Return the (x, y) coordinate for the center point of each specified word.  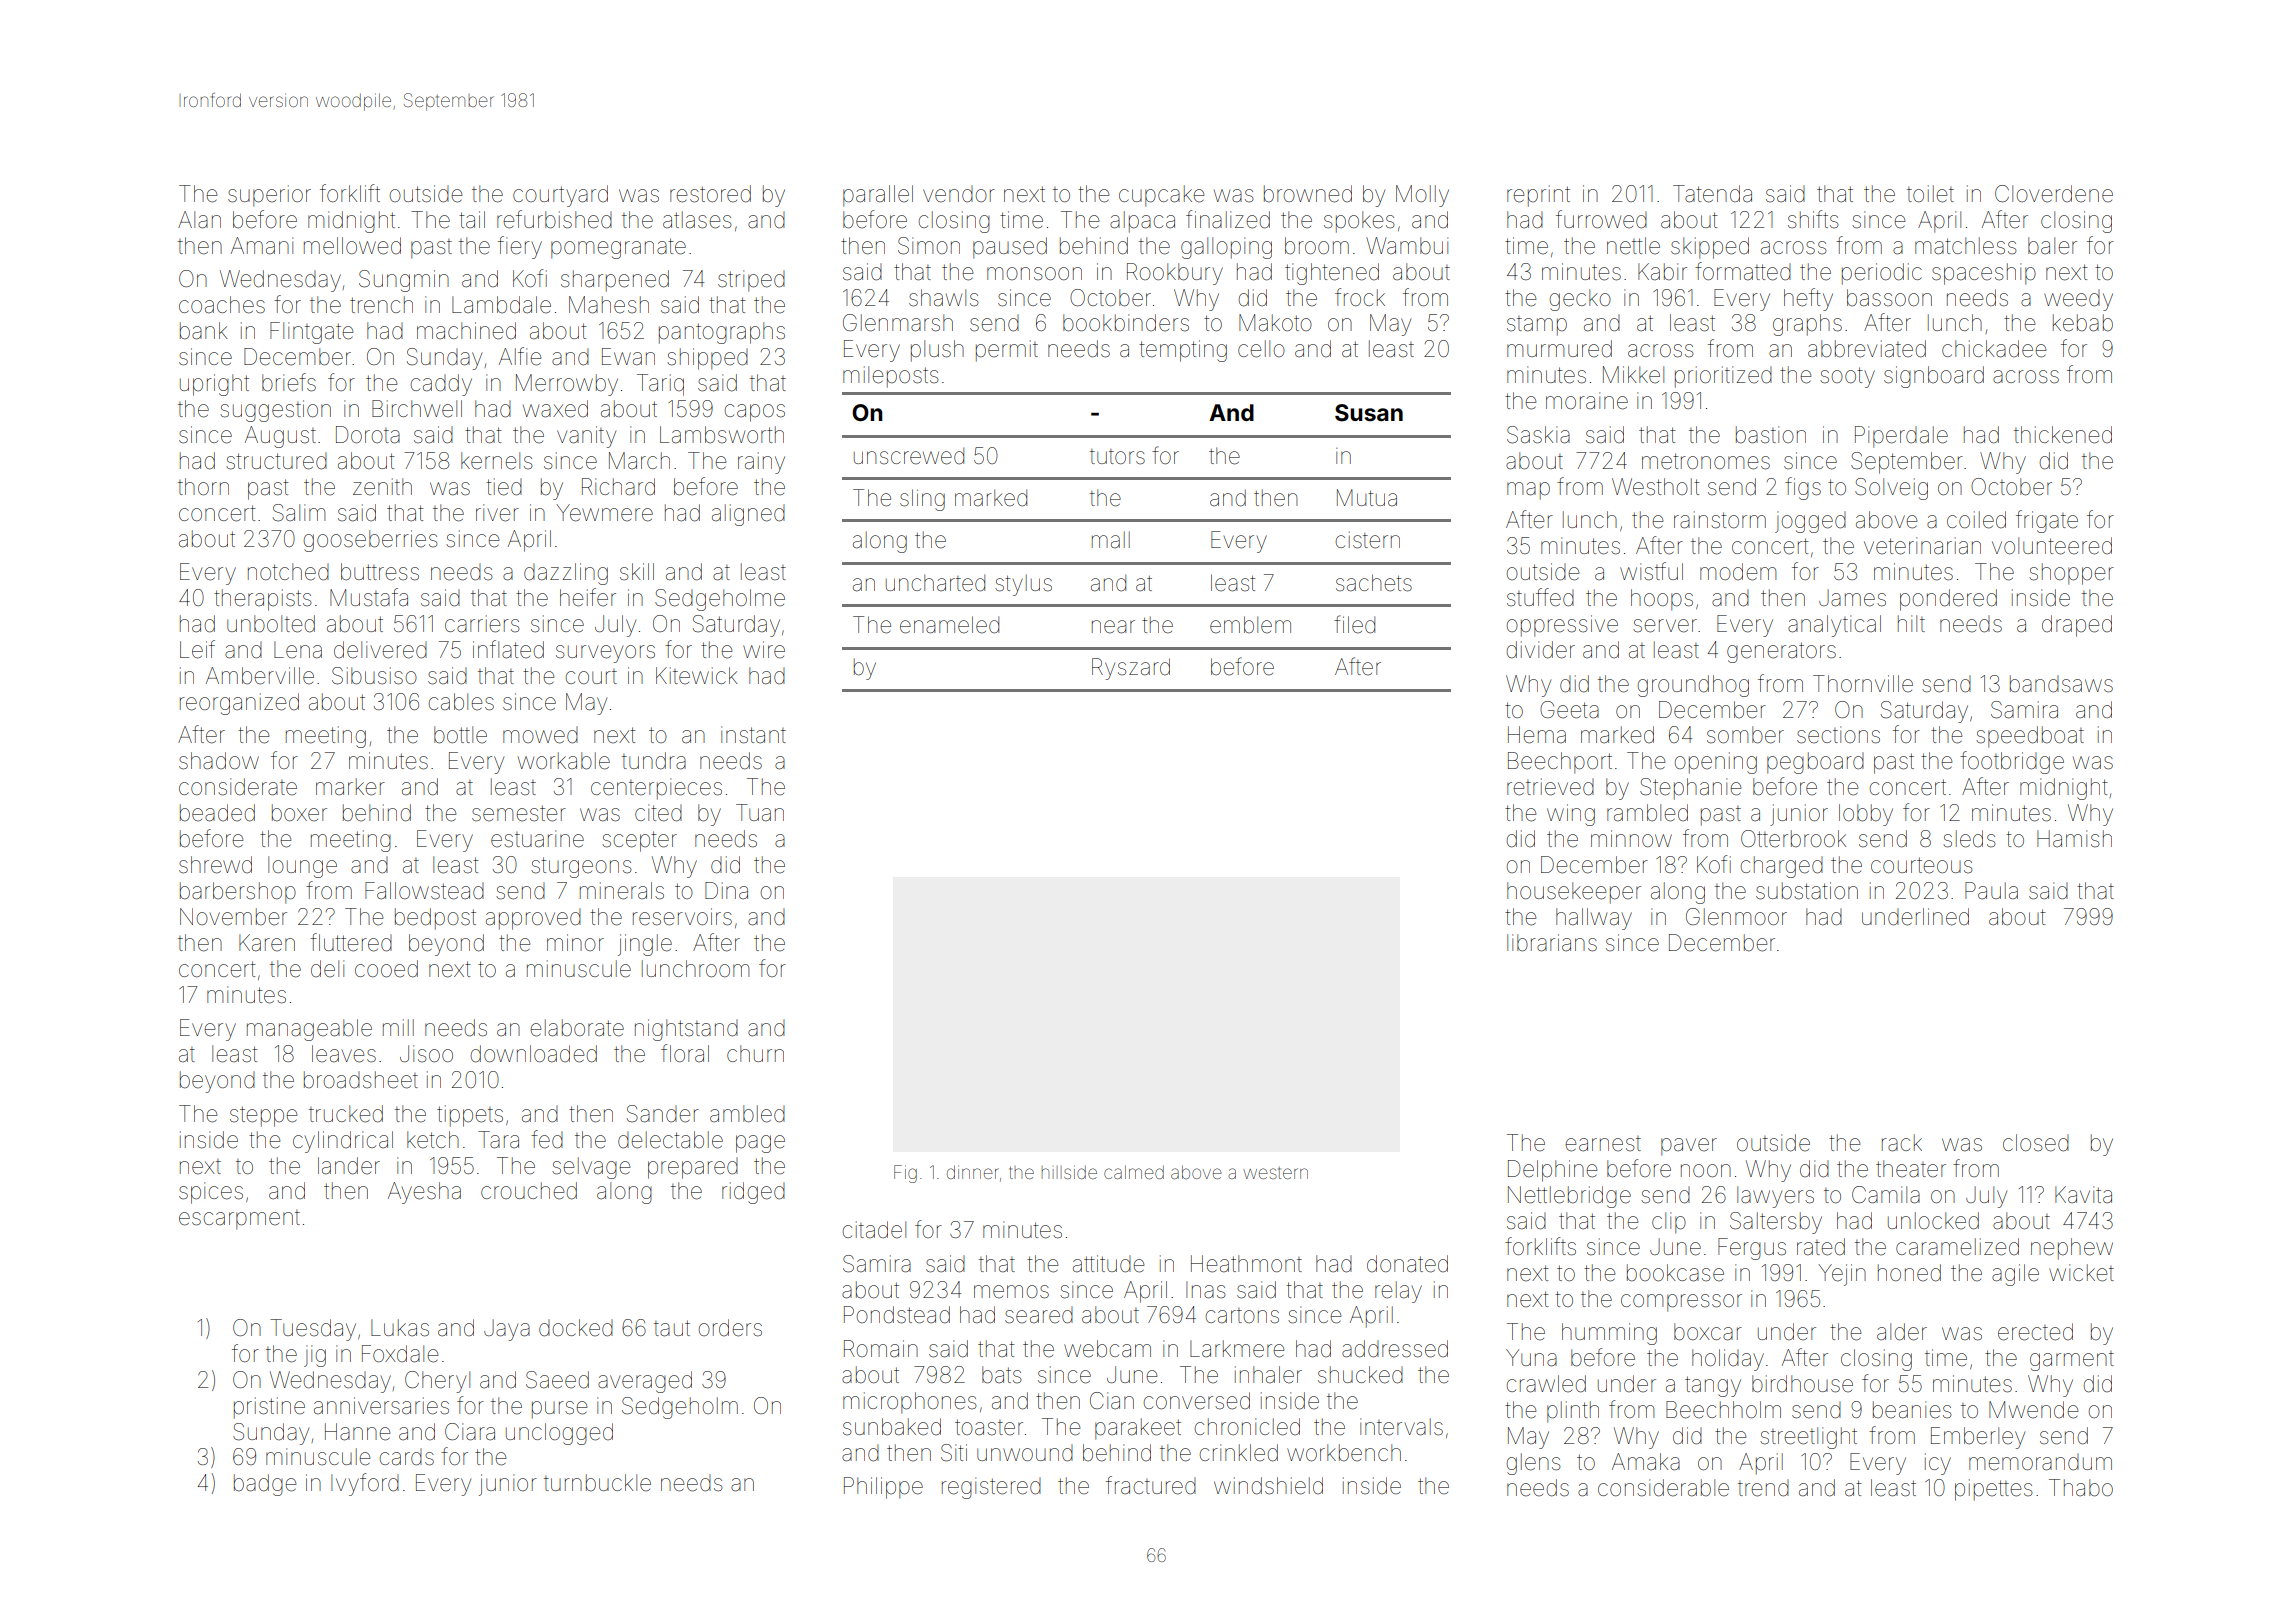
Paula (1991, 891)
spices (211, 1193)
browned (1308, 194)
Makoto (1275, 323)
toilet (1930, 194)
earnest (1603, 1144)
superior (269, 196)
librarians (1552, 943)
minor (575, 942)
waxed (555, 409)
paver (1689, 1147)
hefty (1808, 299)
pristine (269, 1408)
